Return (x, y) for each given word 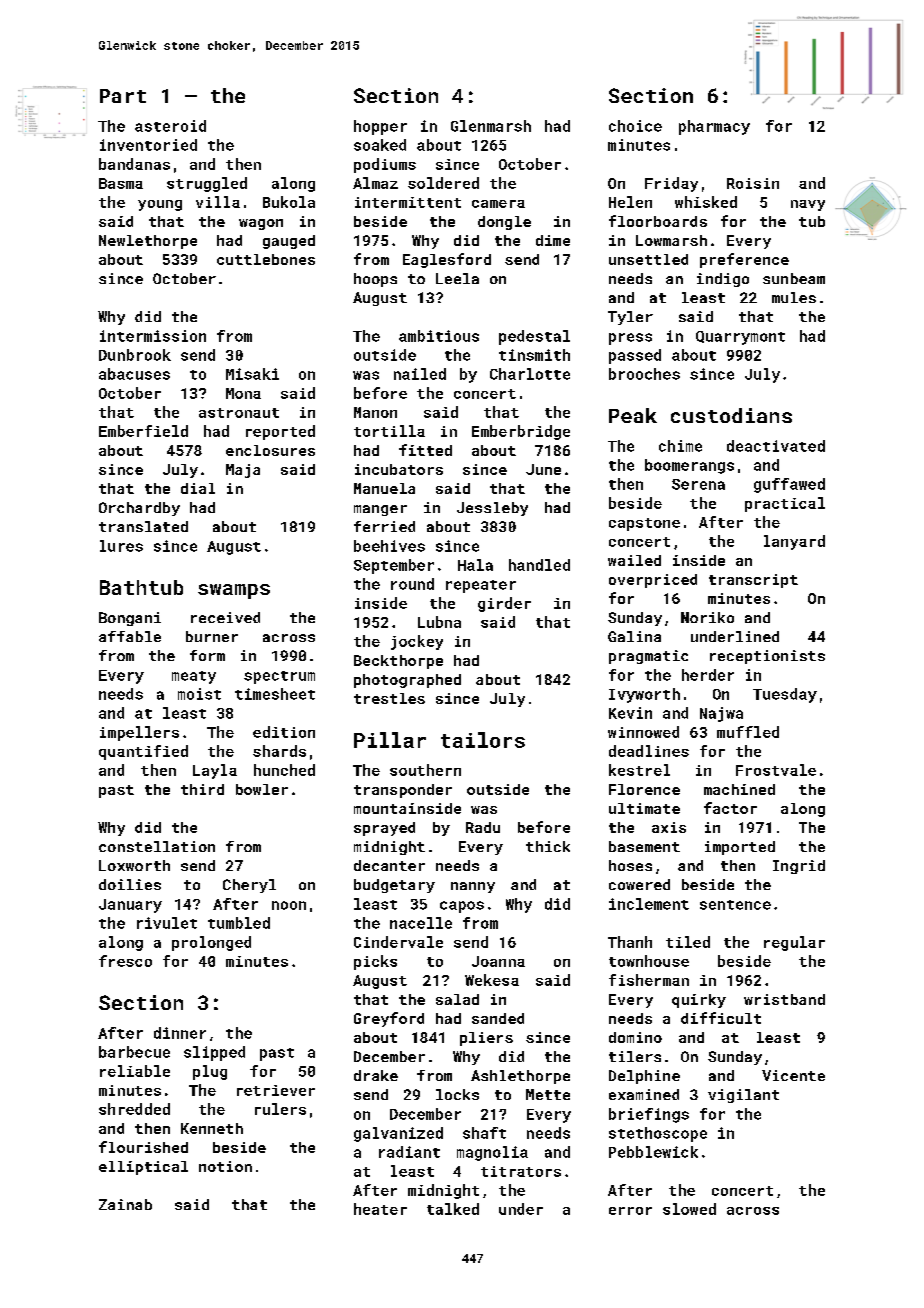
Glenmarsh (491, 126)
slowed (689, 1209)
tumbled (239, 923)
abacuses (134, 374)
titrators (521, 1171)
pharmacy (714, 127)
